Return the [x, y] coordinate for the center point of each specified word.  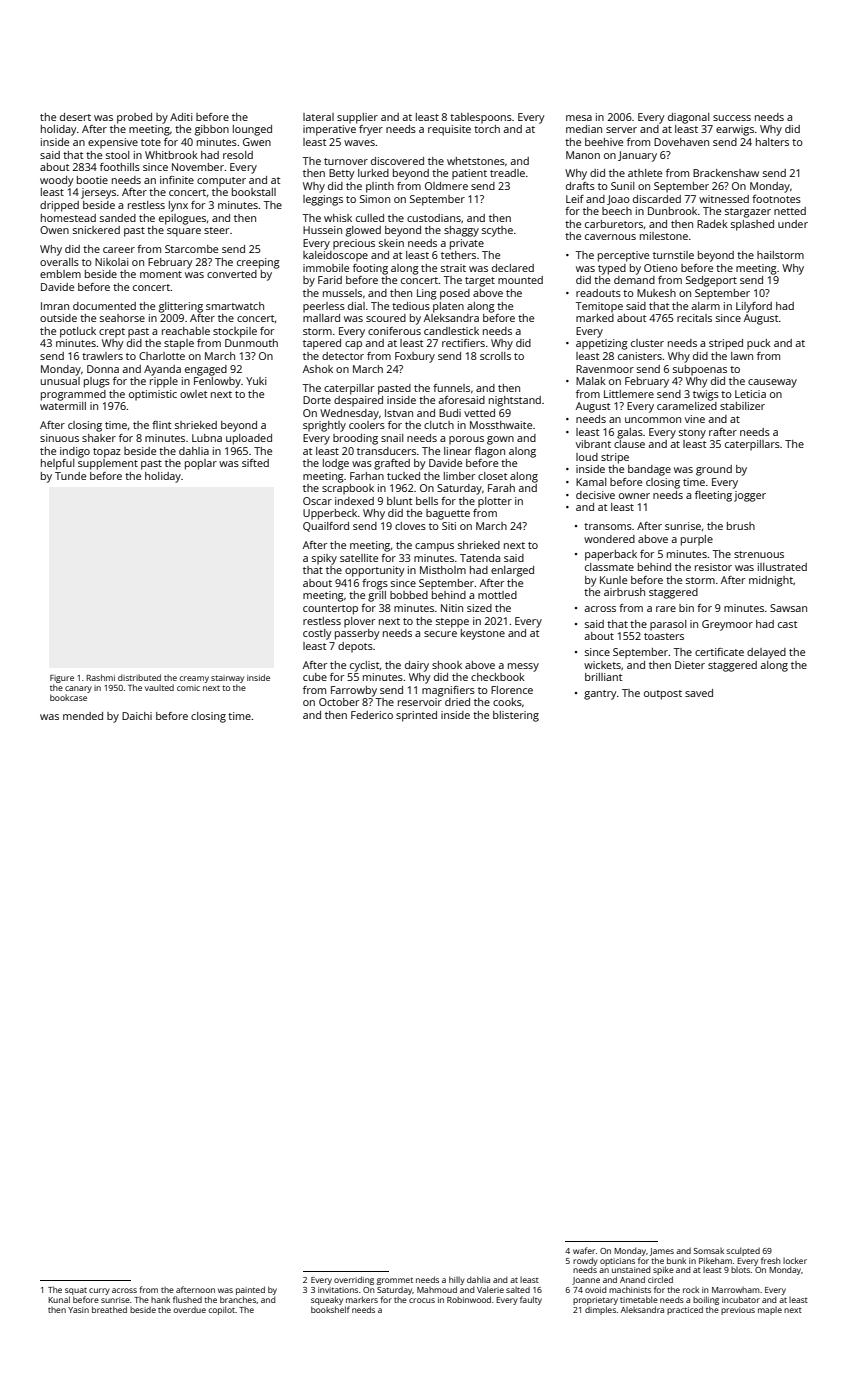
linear [458, 451]
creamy [194, 679]
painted [250, 1290]
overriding [354, 1280]
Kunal [59, 1299]
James [662, 1252]
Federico [372, 715]
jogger [750, 496]
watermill [63, 406]
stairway [227, 679]
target [480, 282]
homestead [68, 218]
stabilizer [742, 406]
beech [617, 211]
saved [699, 693]
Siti [449, 526]
